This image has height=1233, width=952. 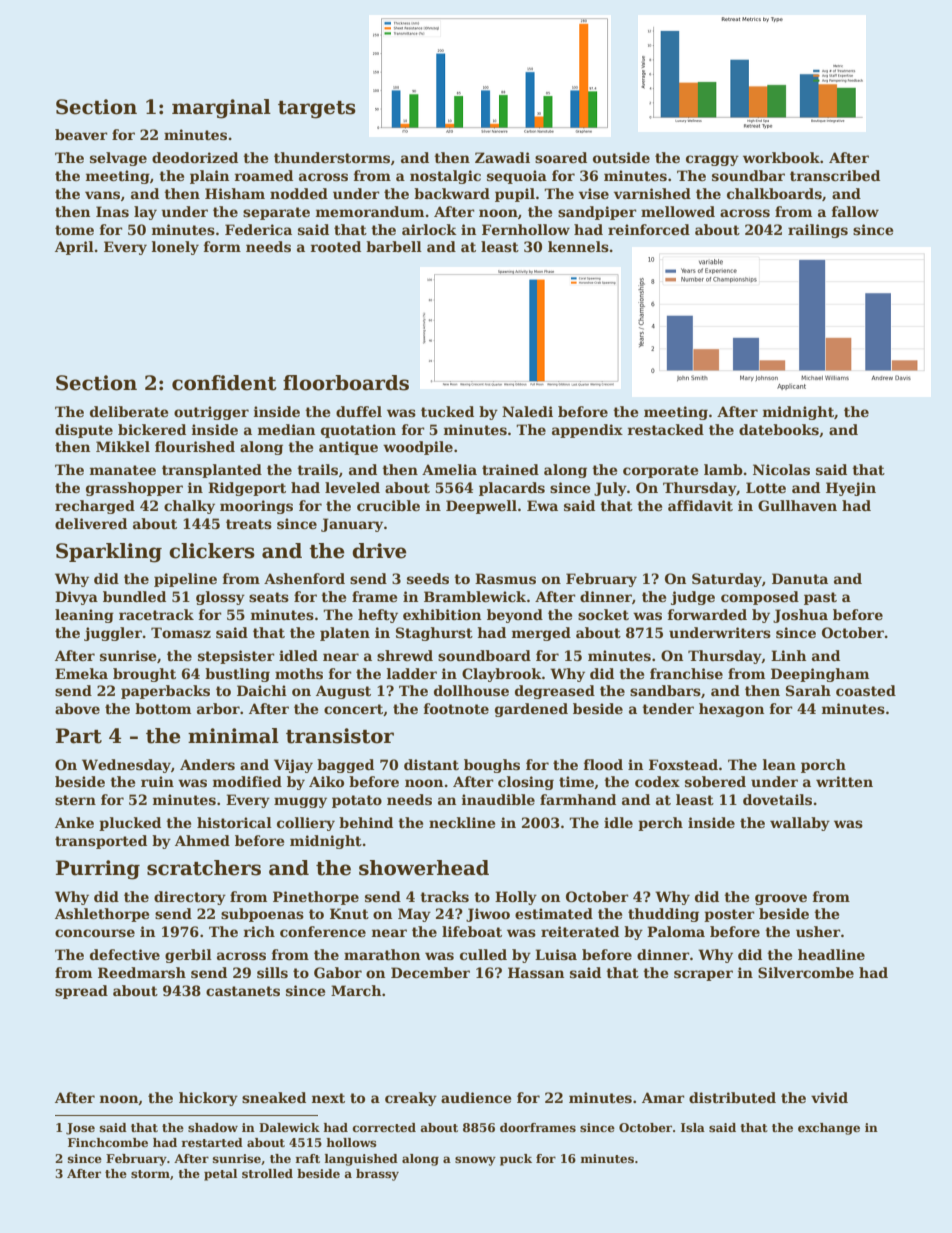 I want to click on plain, so click(x=210, y=177).
